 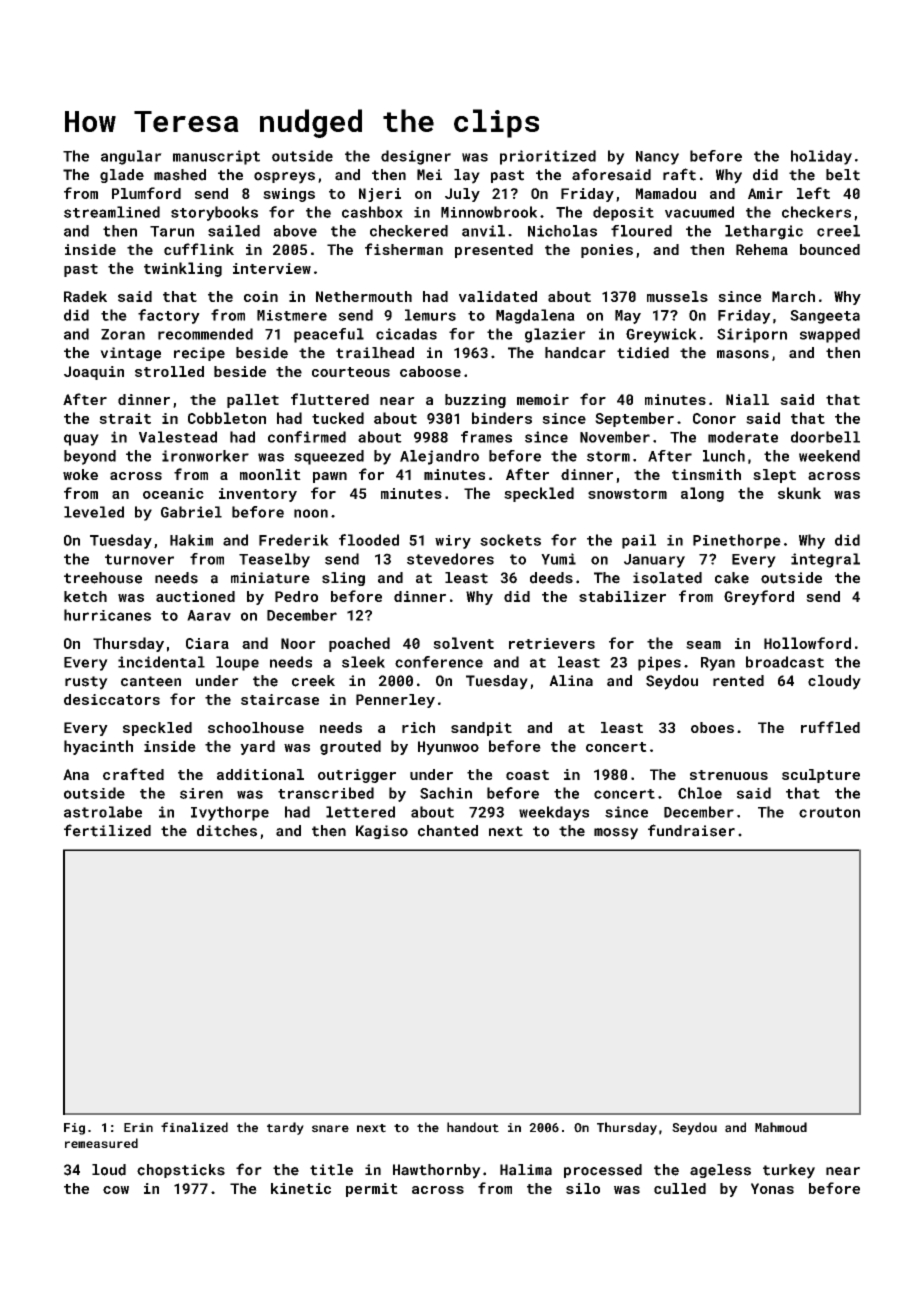 I want to click on fertilized, so click(x=107, y=830).
